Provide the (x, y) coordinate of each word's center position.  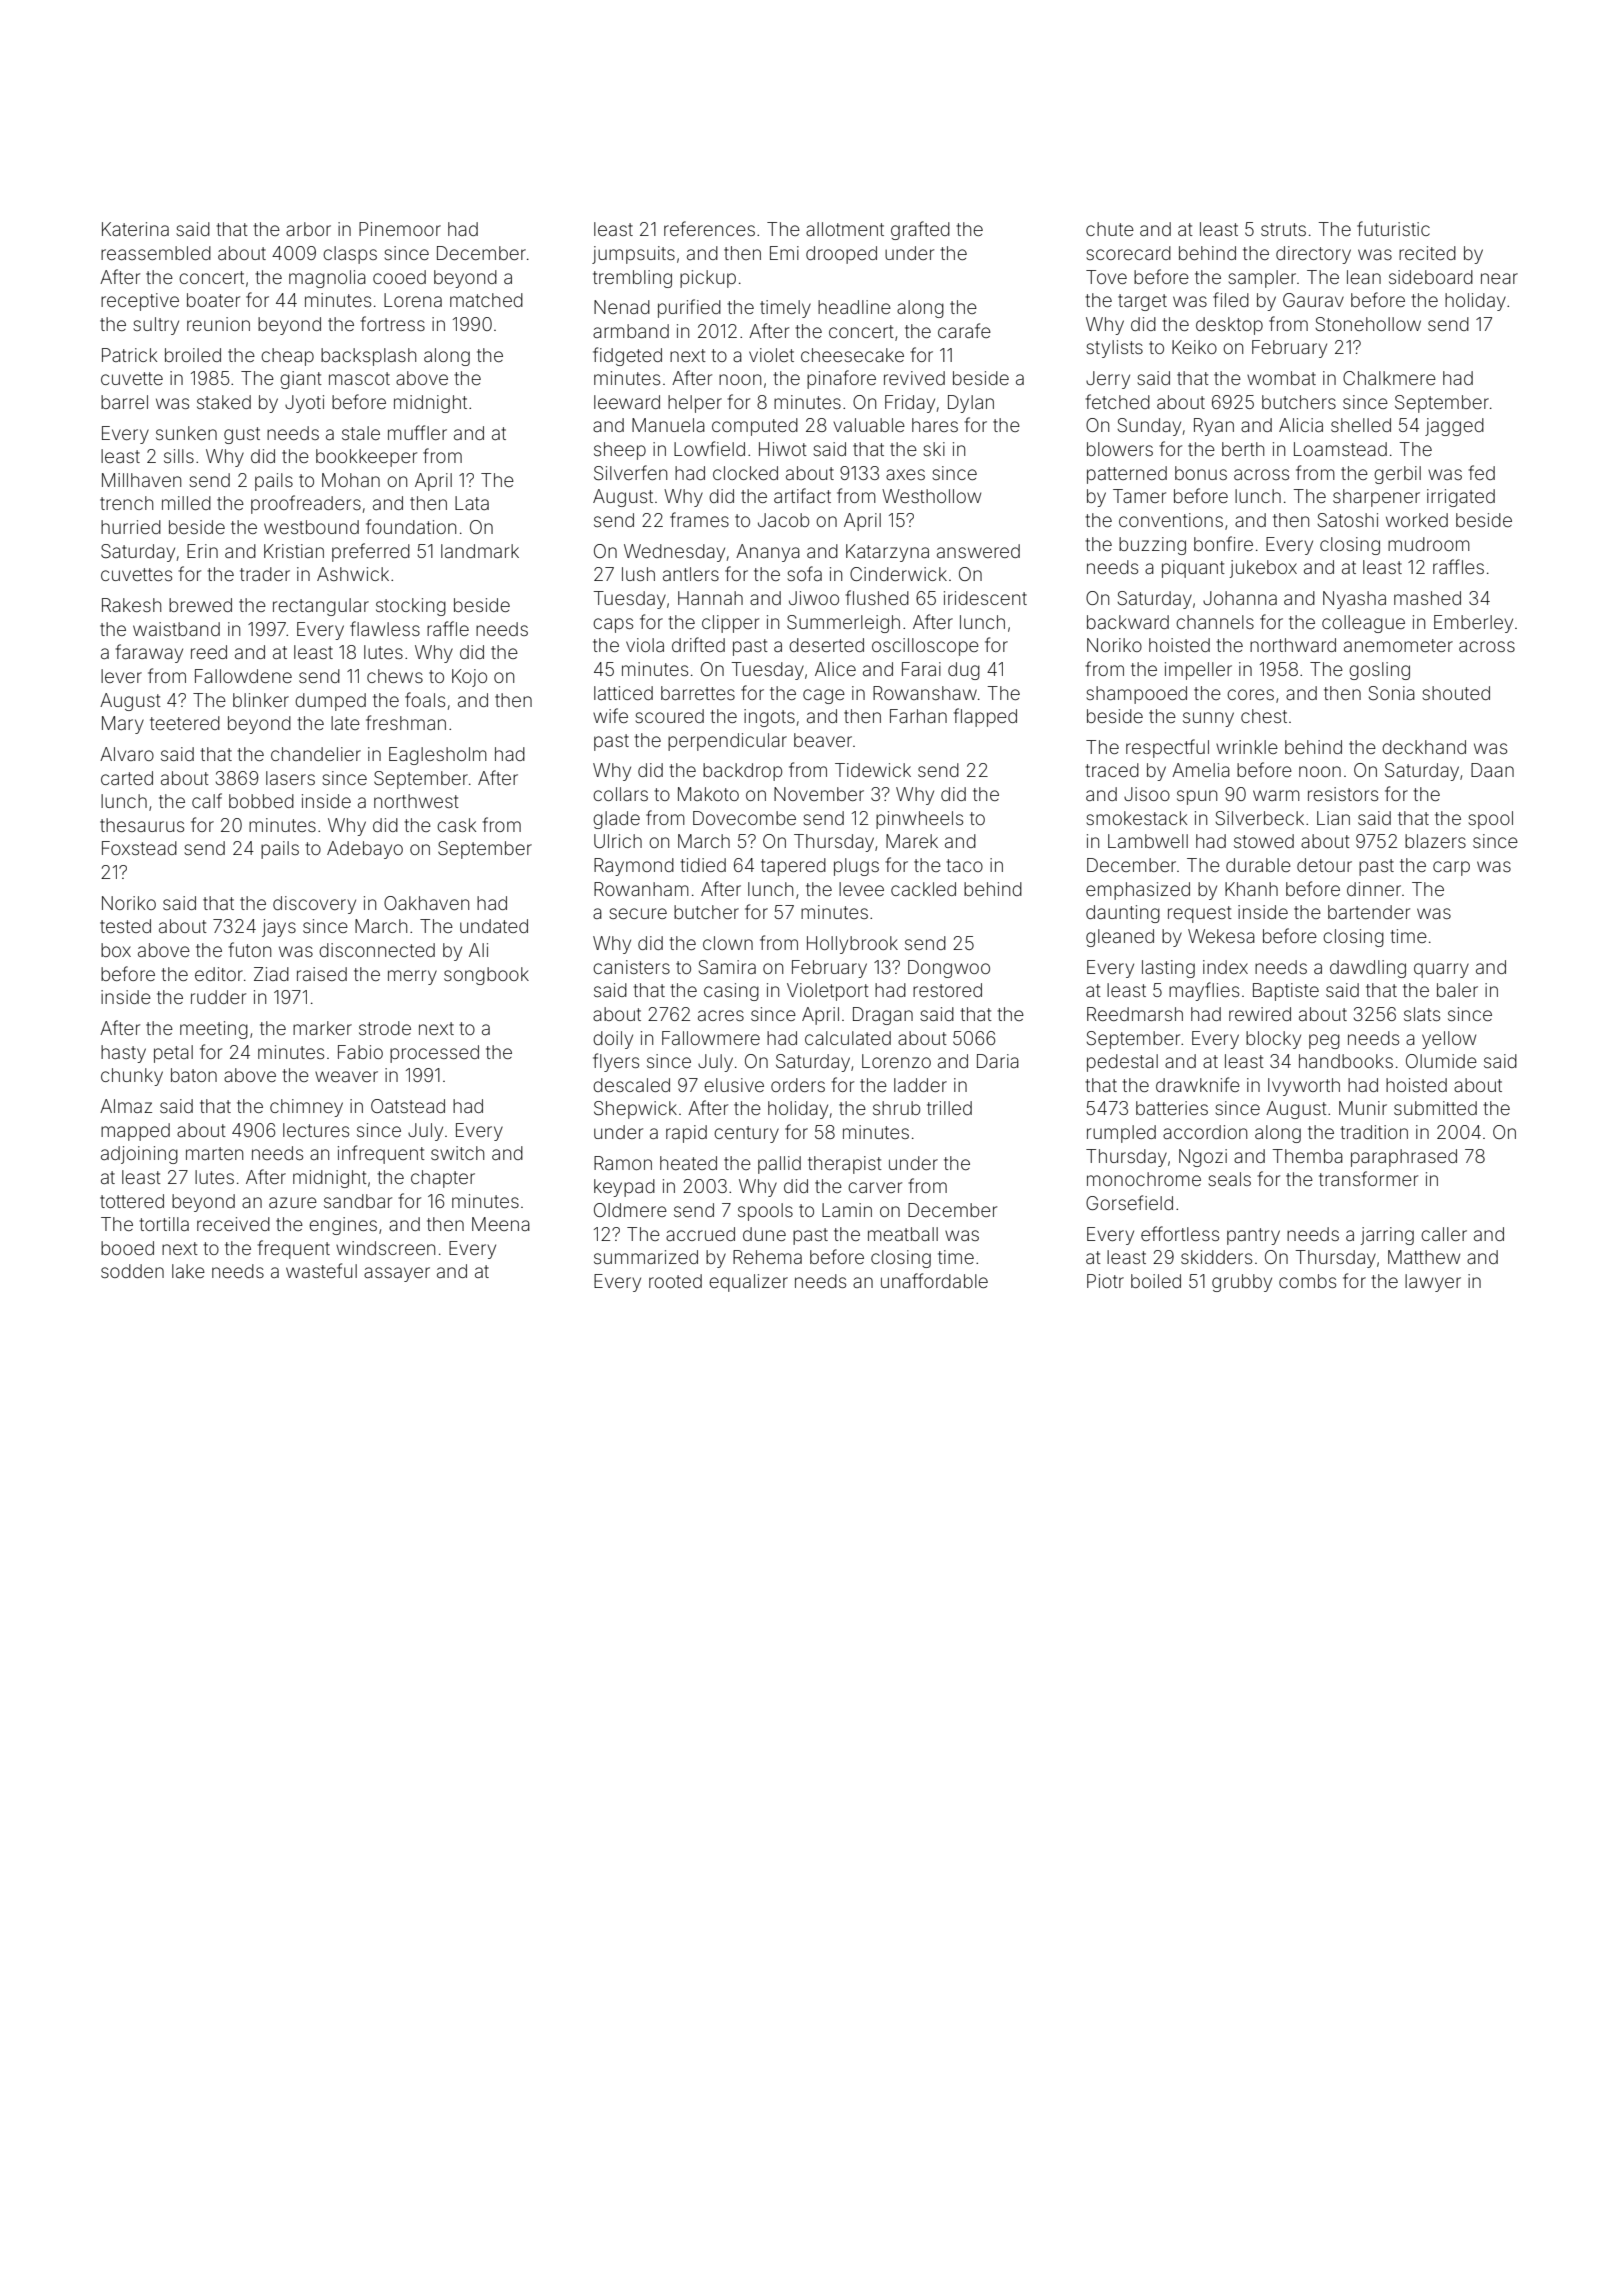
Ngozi (1203, 1158)
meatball (903, 1234)
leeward (627, 402)
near (1499, 278)
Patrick (129, 355)
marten (214, 1153)
